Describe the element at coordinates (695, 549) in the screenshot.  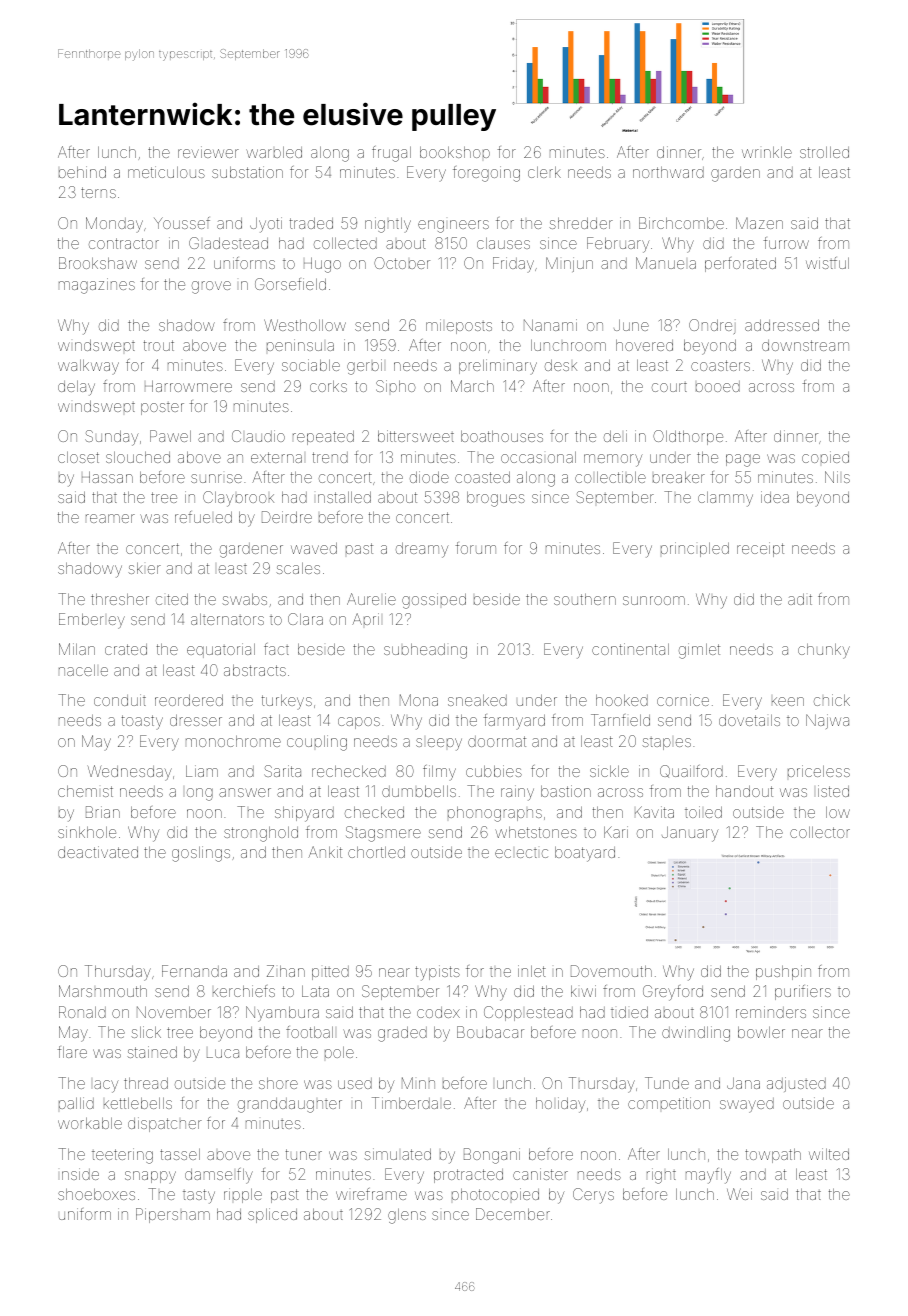
I see `principled` at that location.
